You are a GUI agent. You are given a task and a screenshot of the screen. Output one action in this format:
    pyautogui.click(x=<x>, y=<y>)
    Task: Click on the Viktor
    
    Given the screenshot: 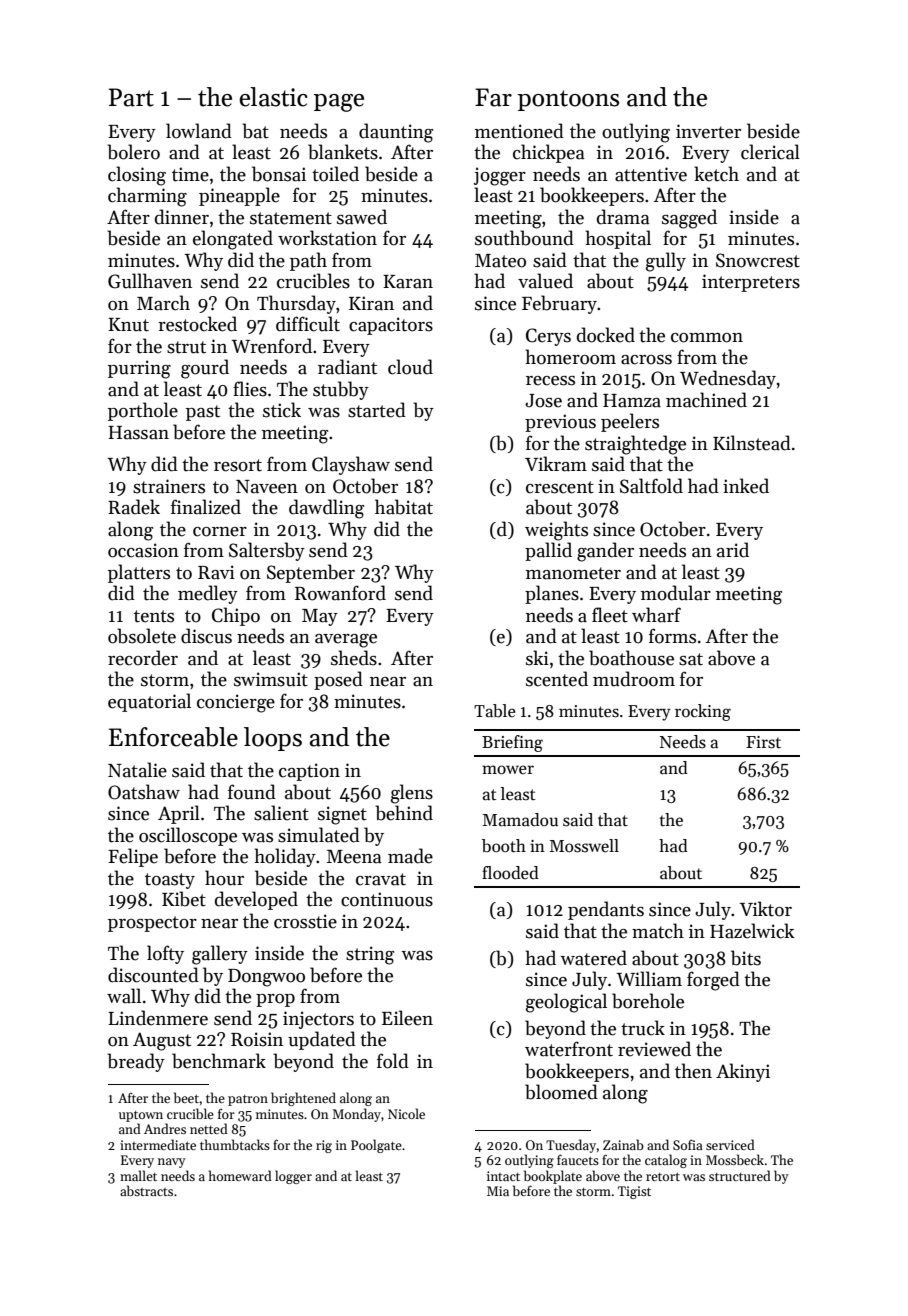 What is the action you would take?
    pyautogui.click(x=765, y=909)
